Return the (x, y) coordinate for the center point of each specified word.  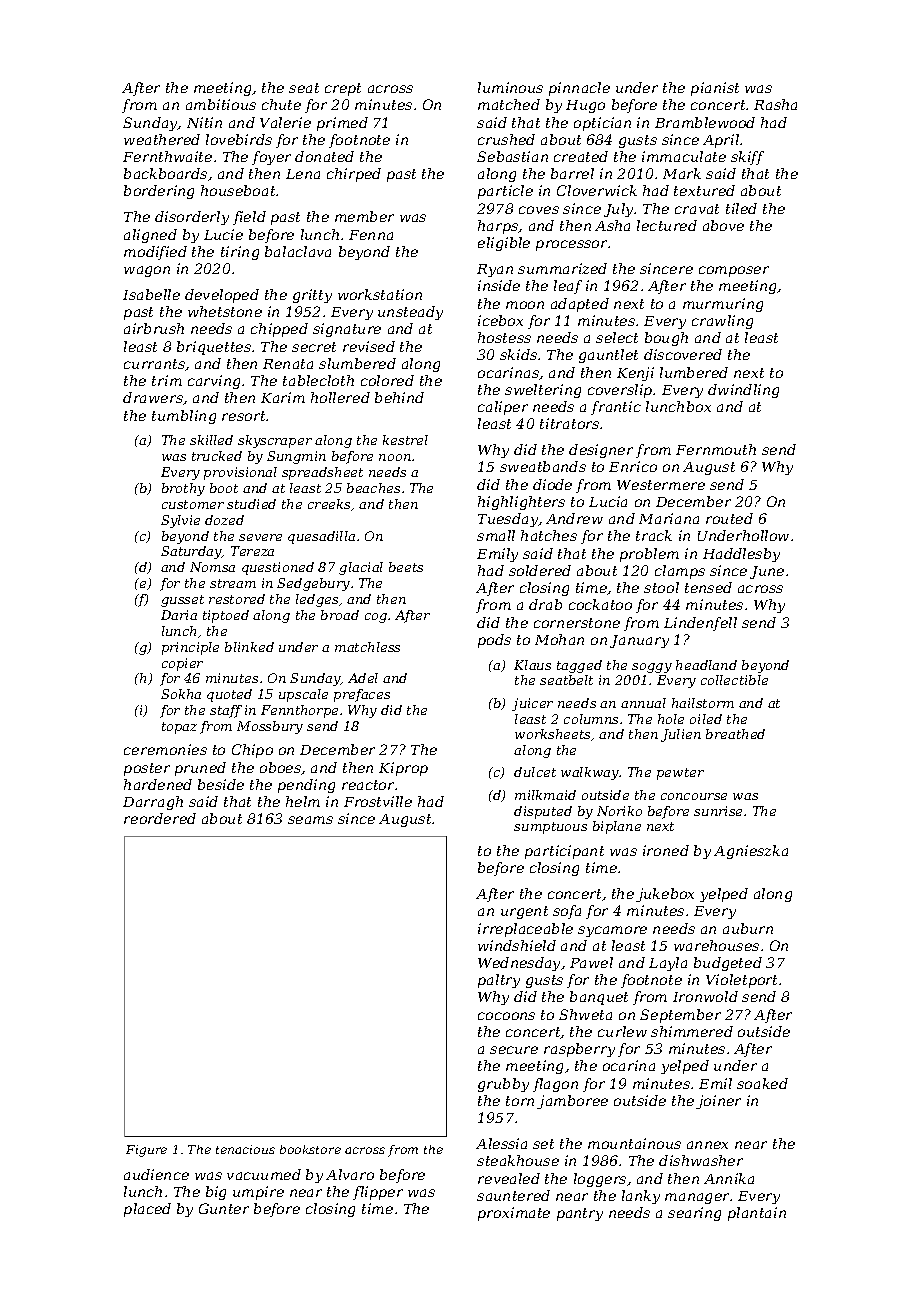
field (249, 218)
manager (697, 1198)
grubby (503, 1085)
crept (343, 89)
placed (147, 1210)
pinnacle (579, 89)
